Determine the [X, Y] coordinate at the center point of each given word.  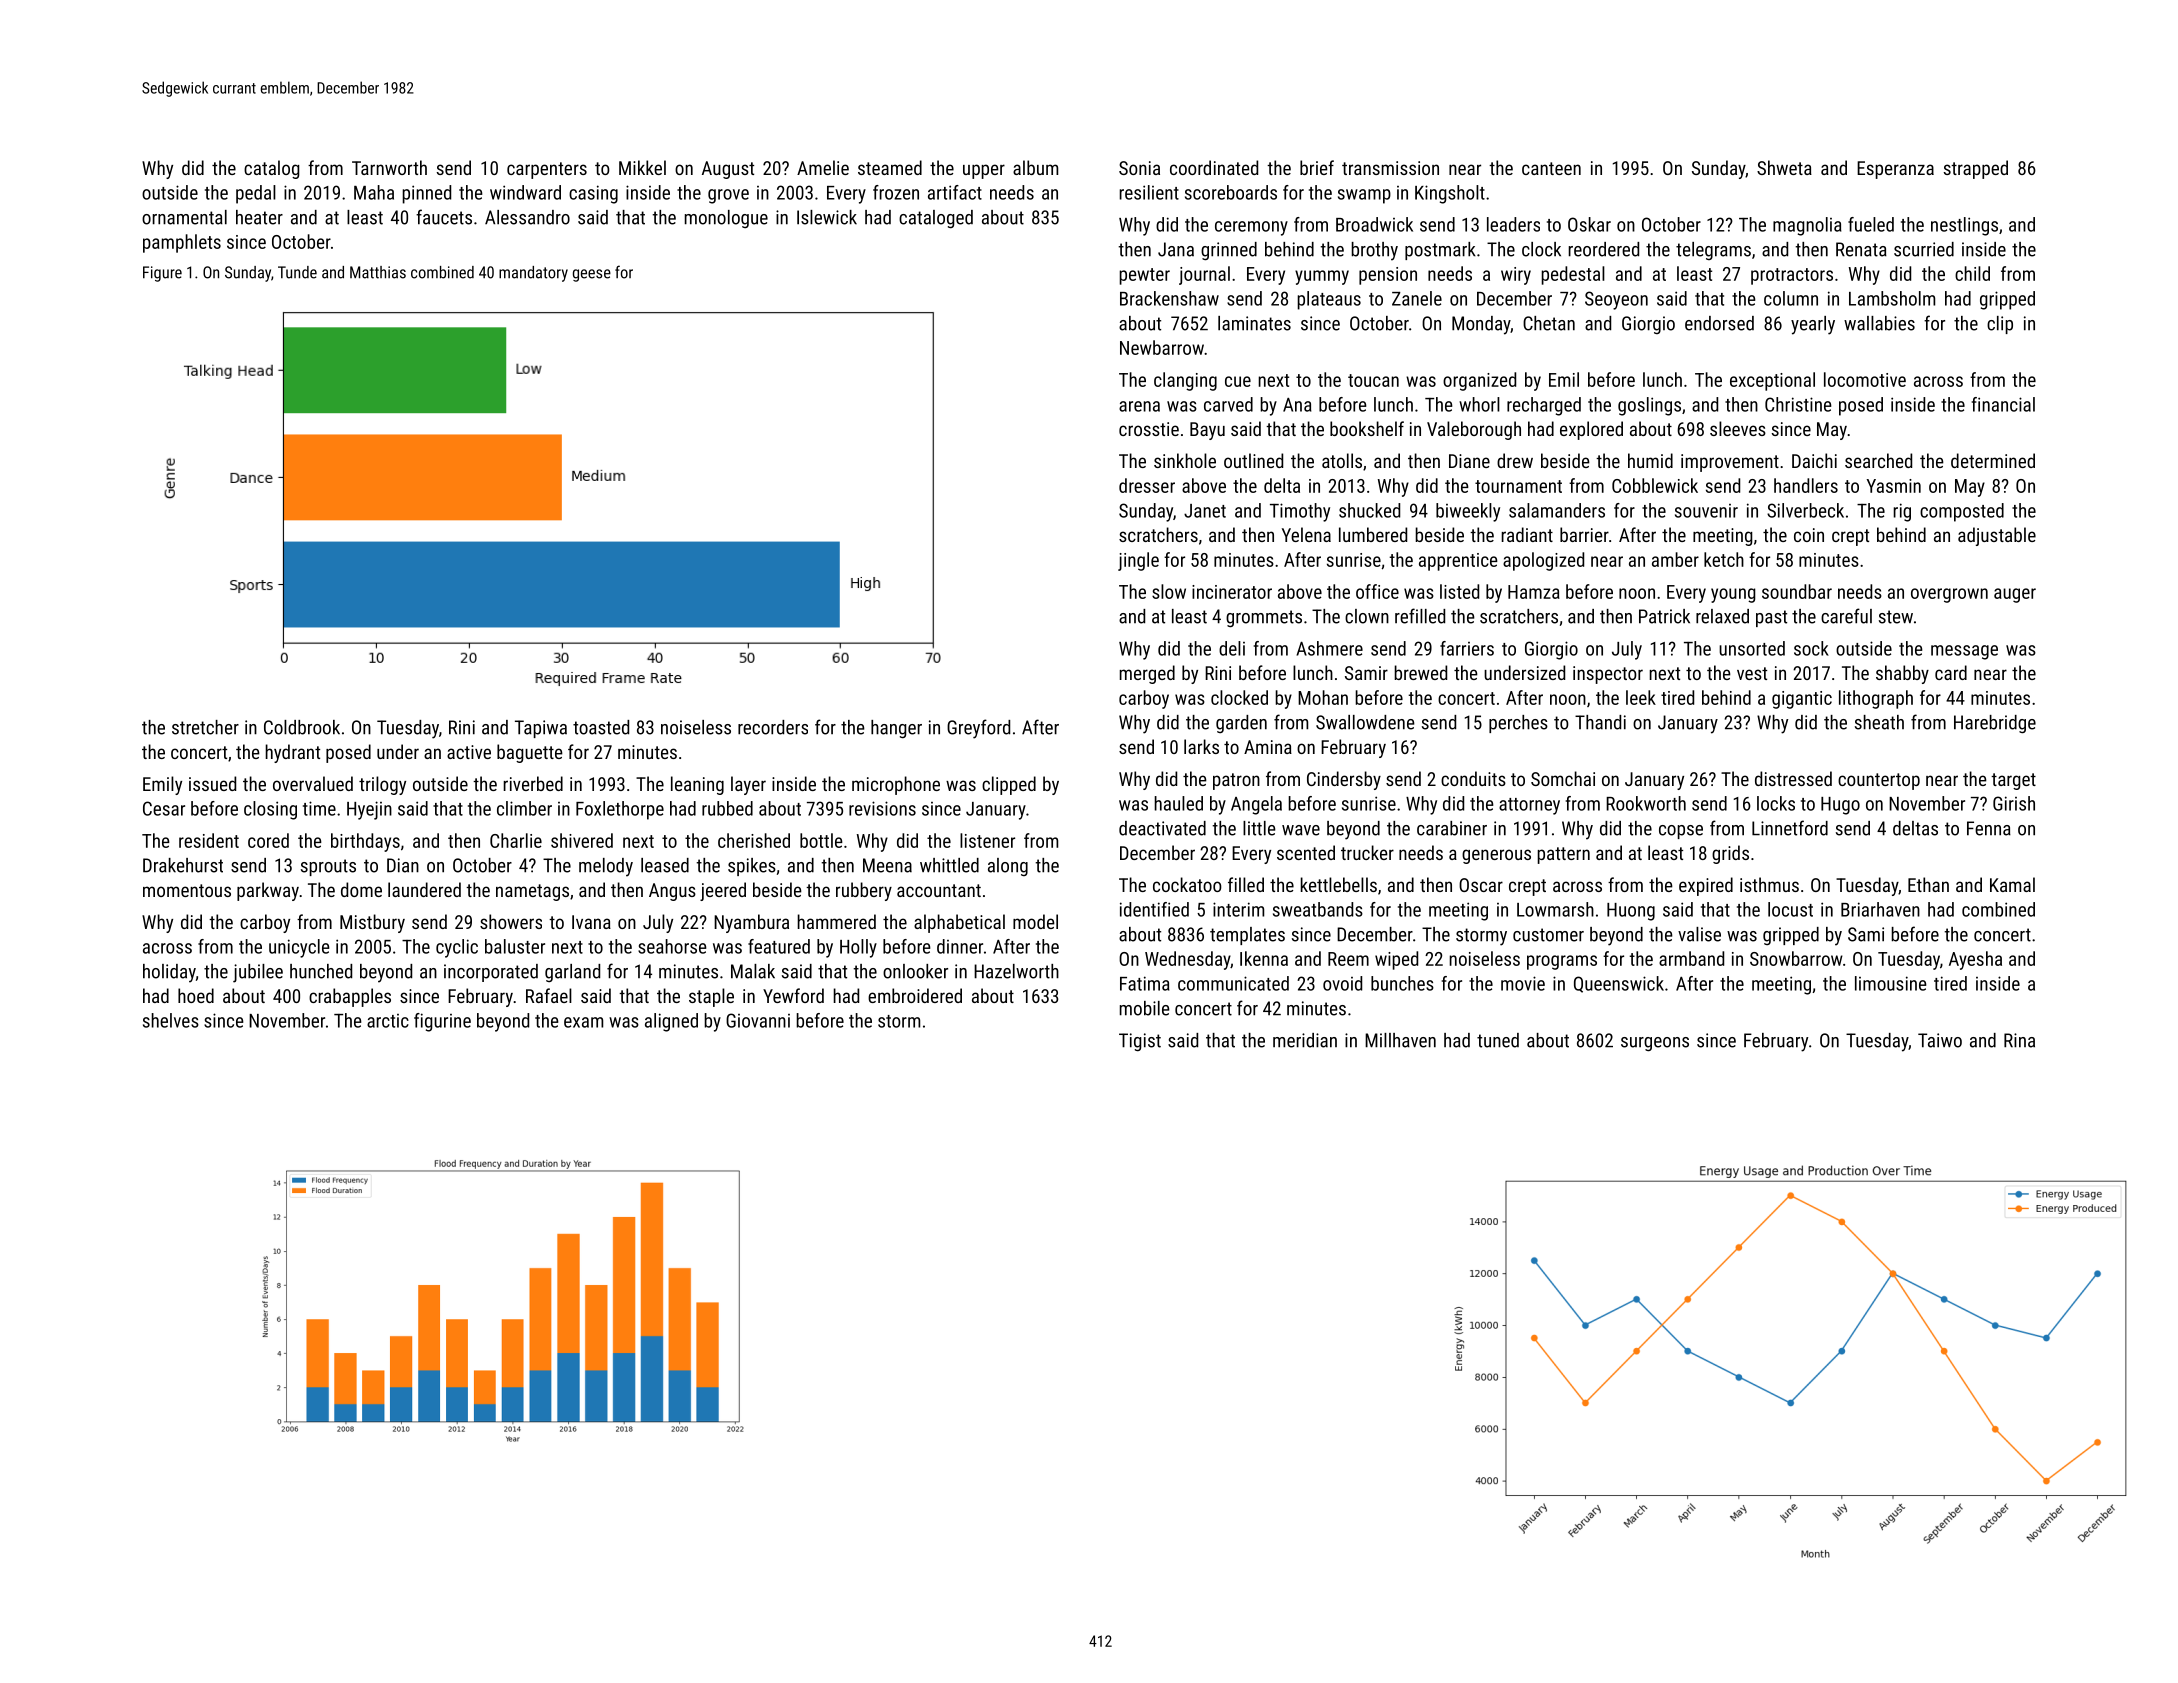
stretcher [205, 727]
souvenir [1706, 511]
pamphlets [182, 243]
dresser [1147, 485]
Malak [753, 971]
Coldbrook [302, 727]
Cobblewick [1655, 485]
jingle [1138, 561]
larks [1201, 746]
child [1972, 273]
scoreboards [1231, 192]
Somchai [1563, 778]
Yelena [1306, 534]
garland [572, 973]
